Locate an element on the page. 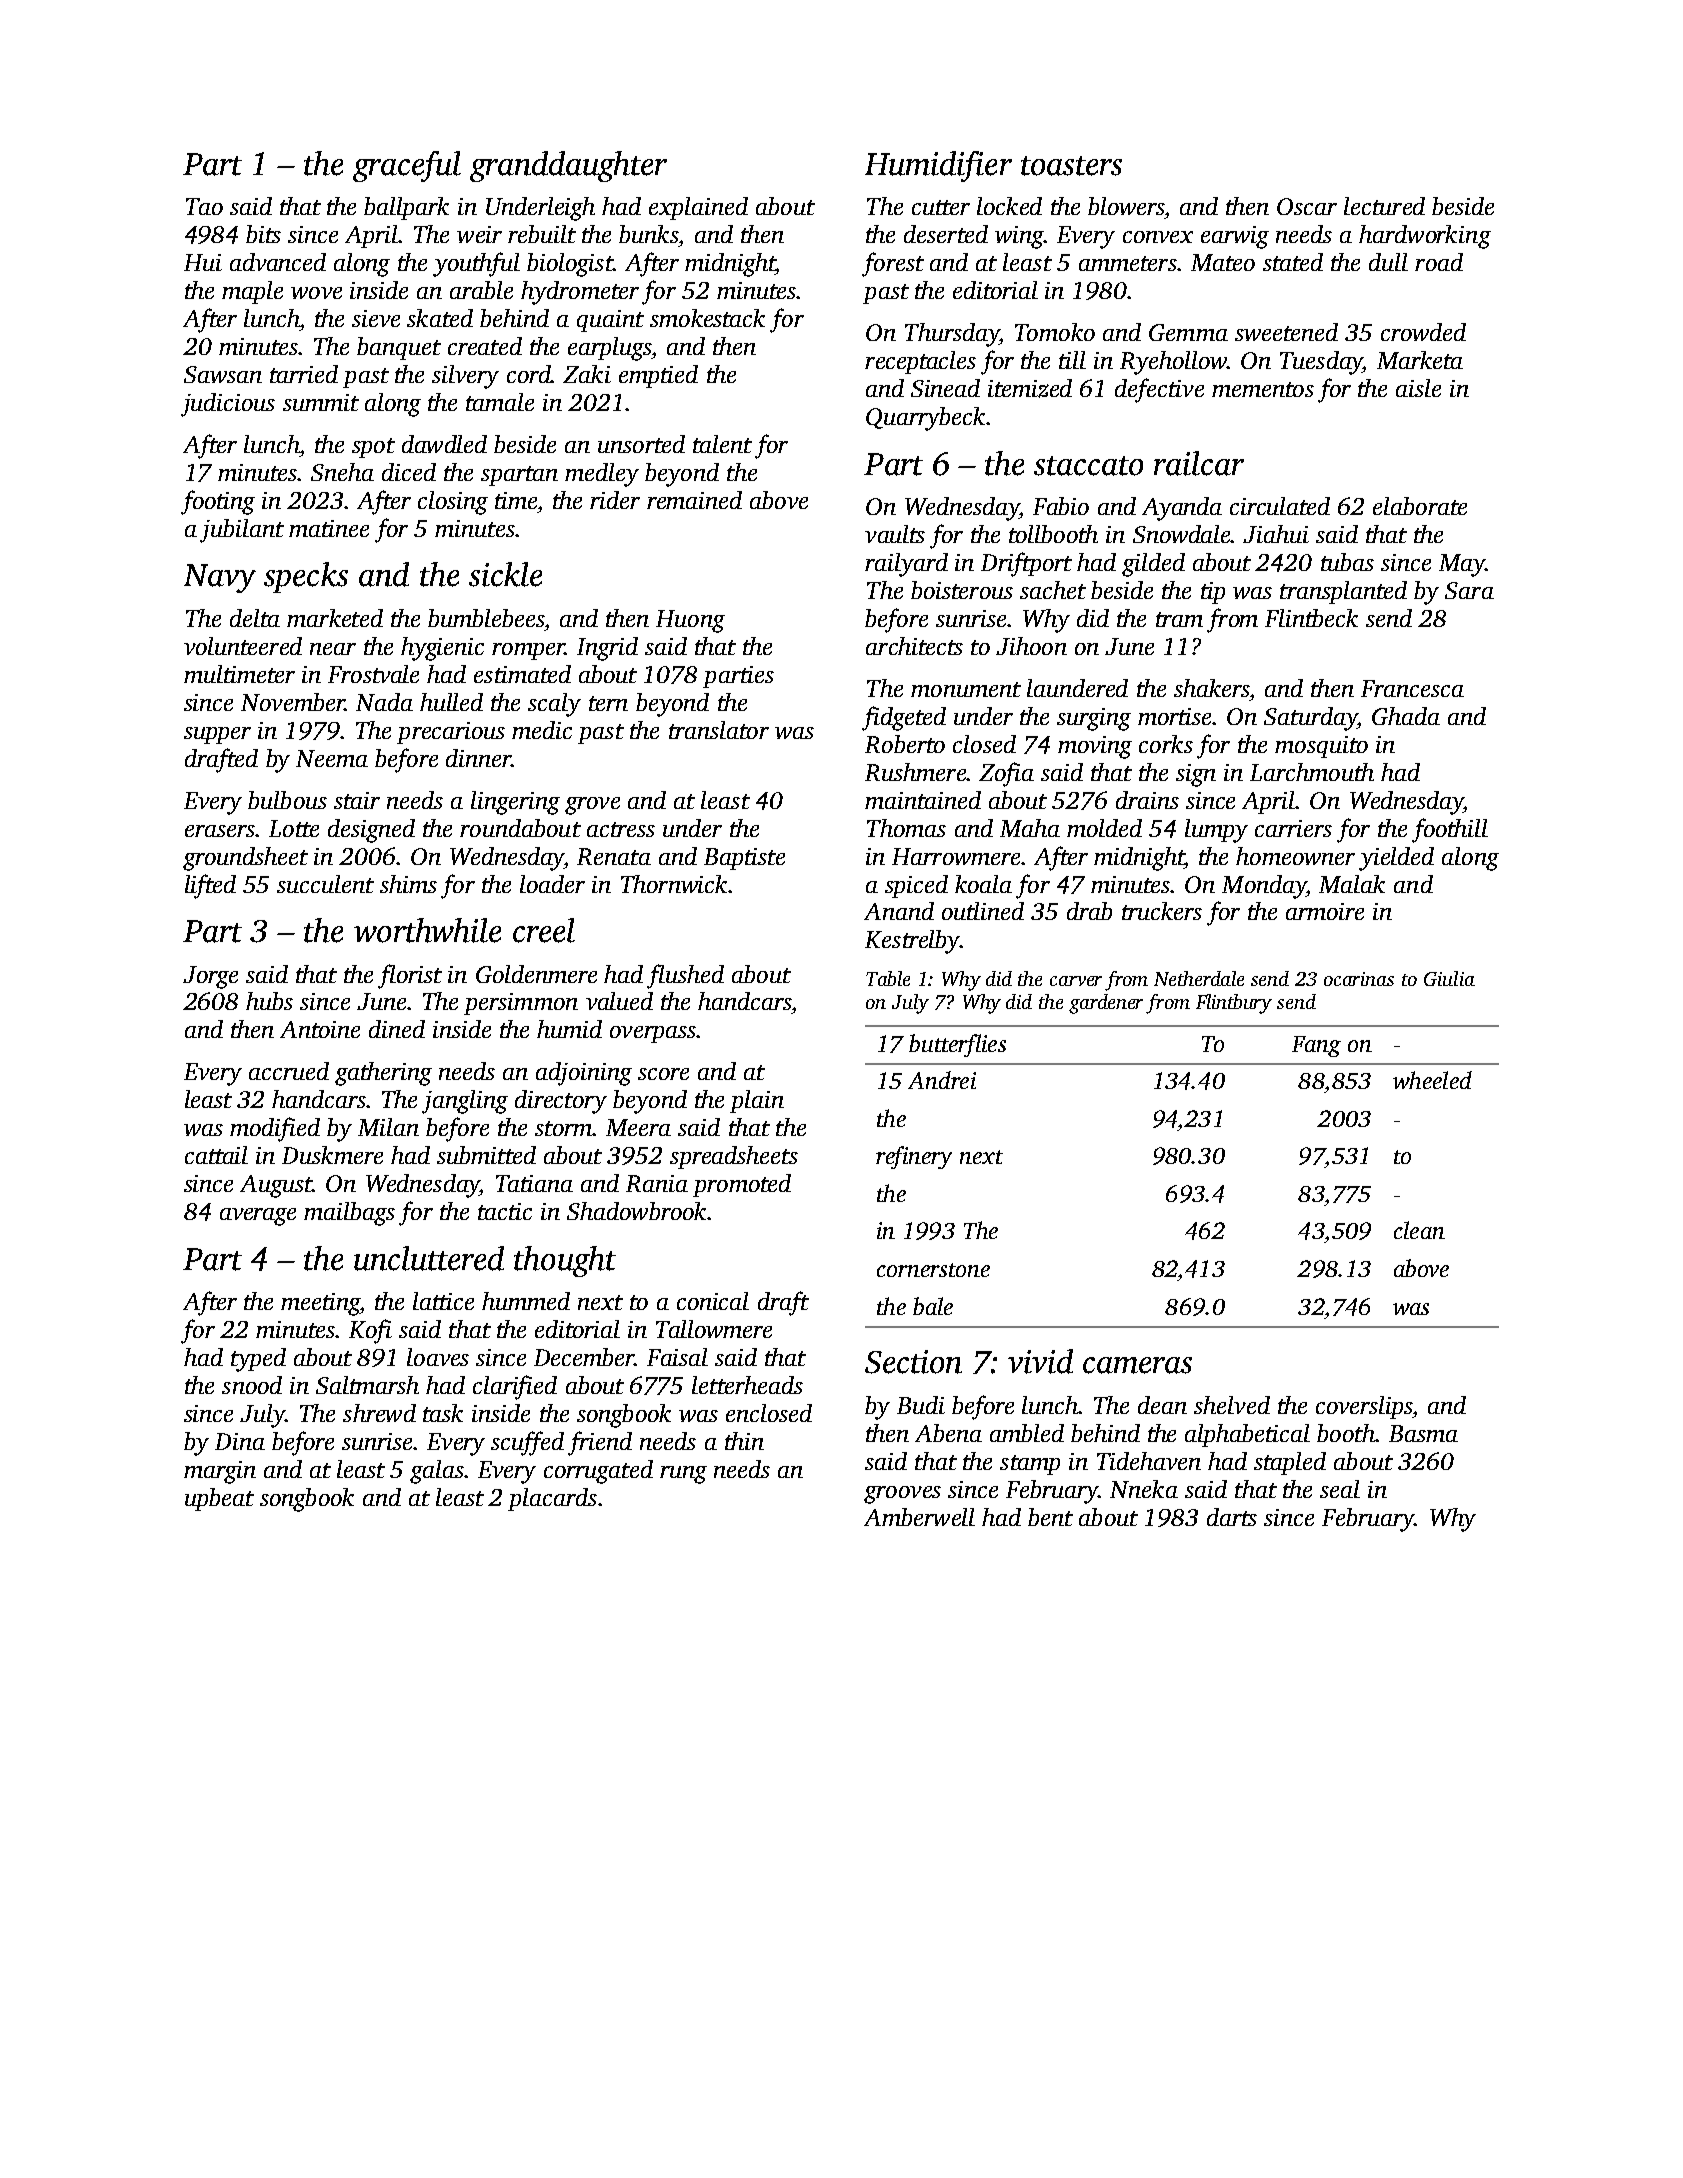  clean is located at coordinates (1419, 1230).
